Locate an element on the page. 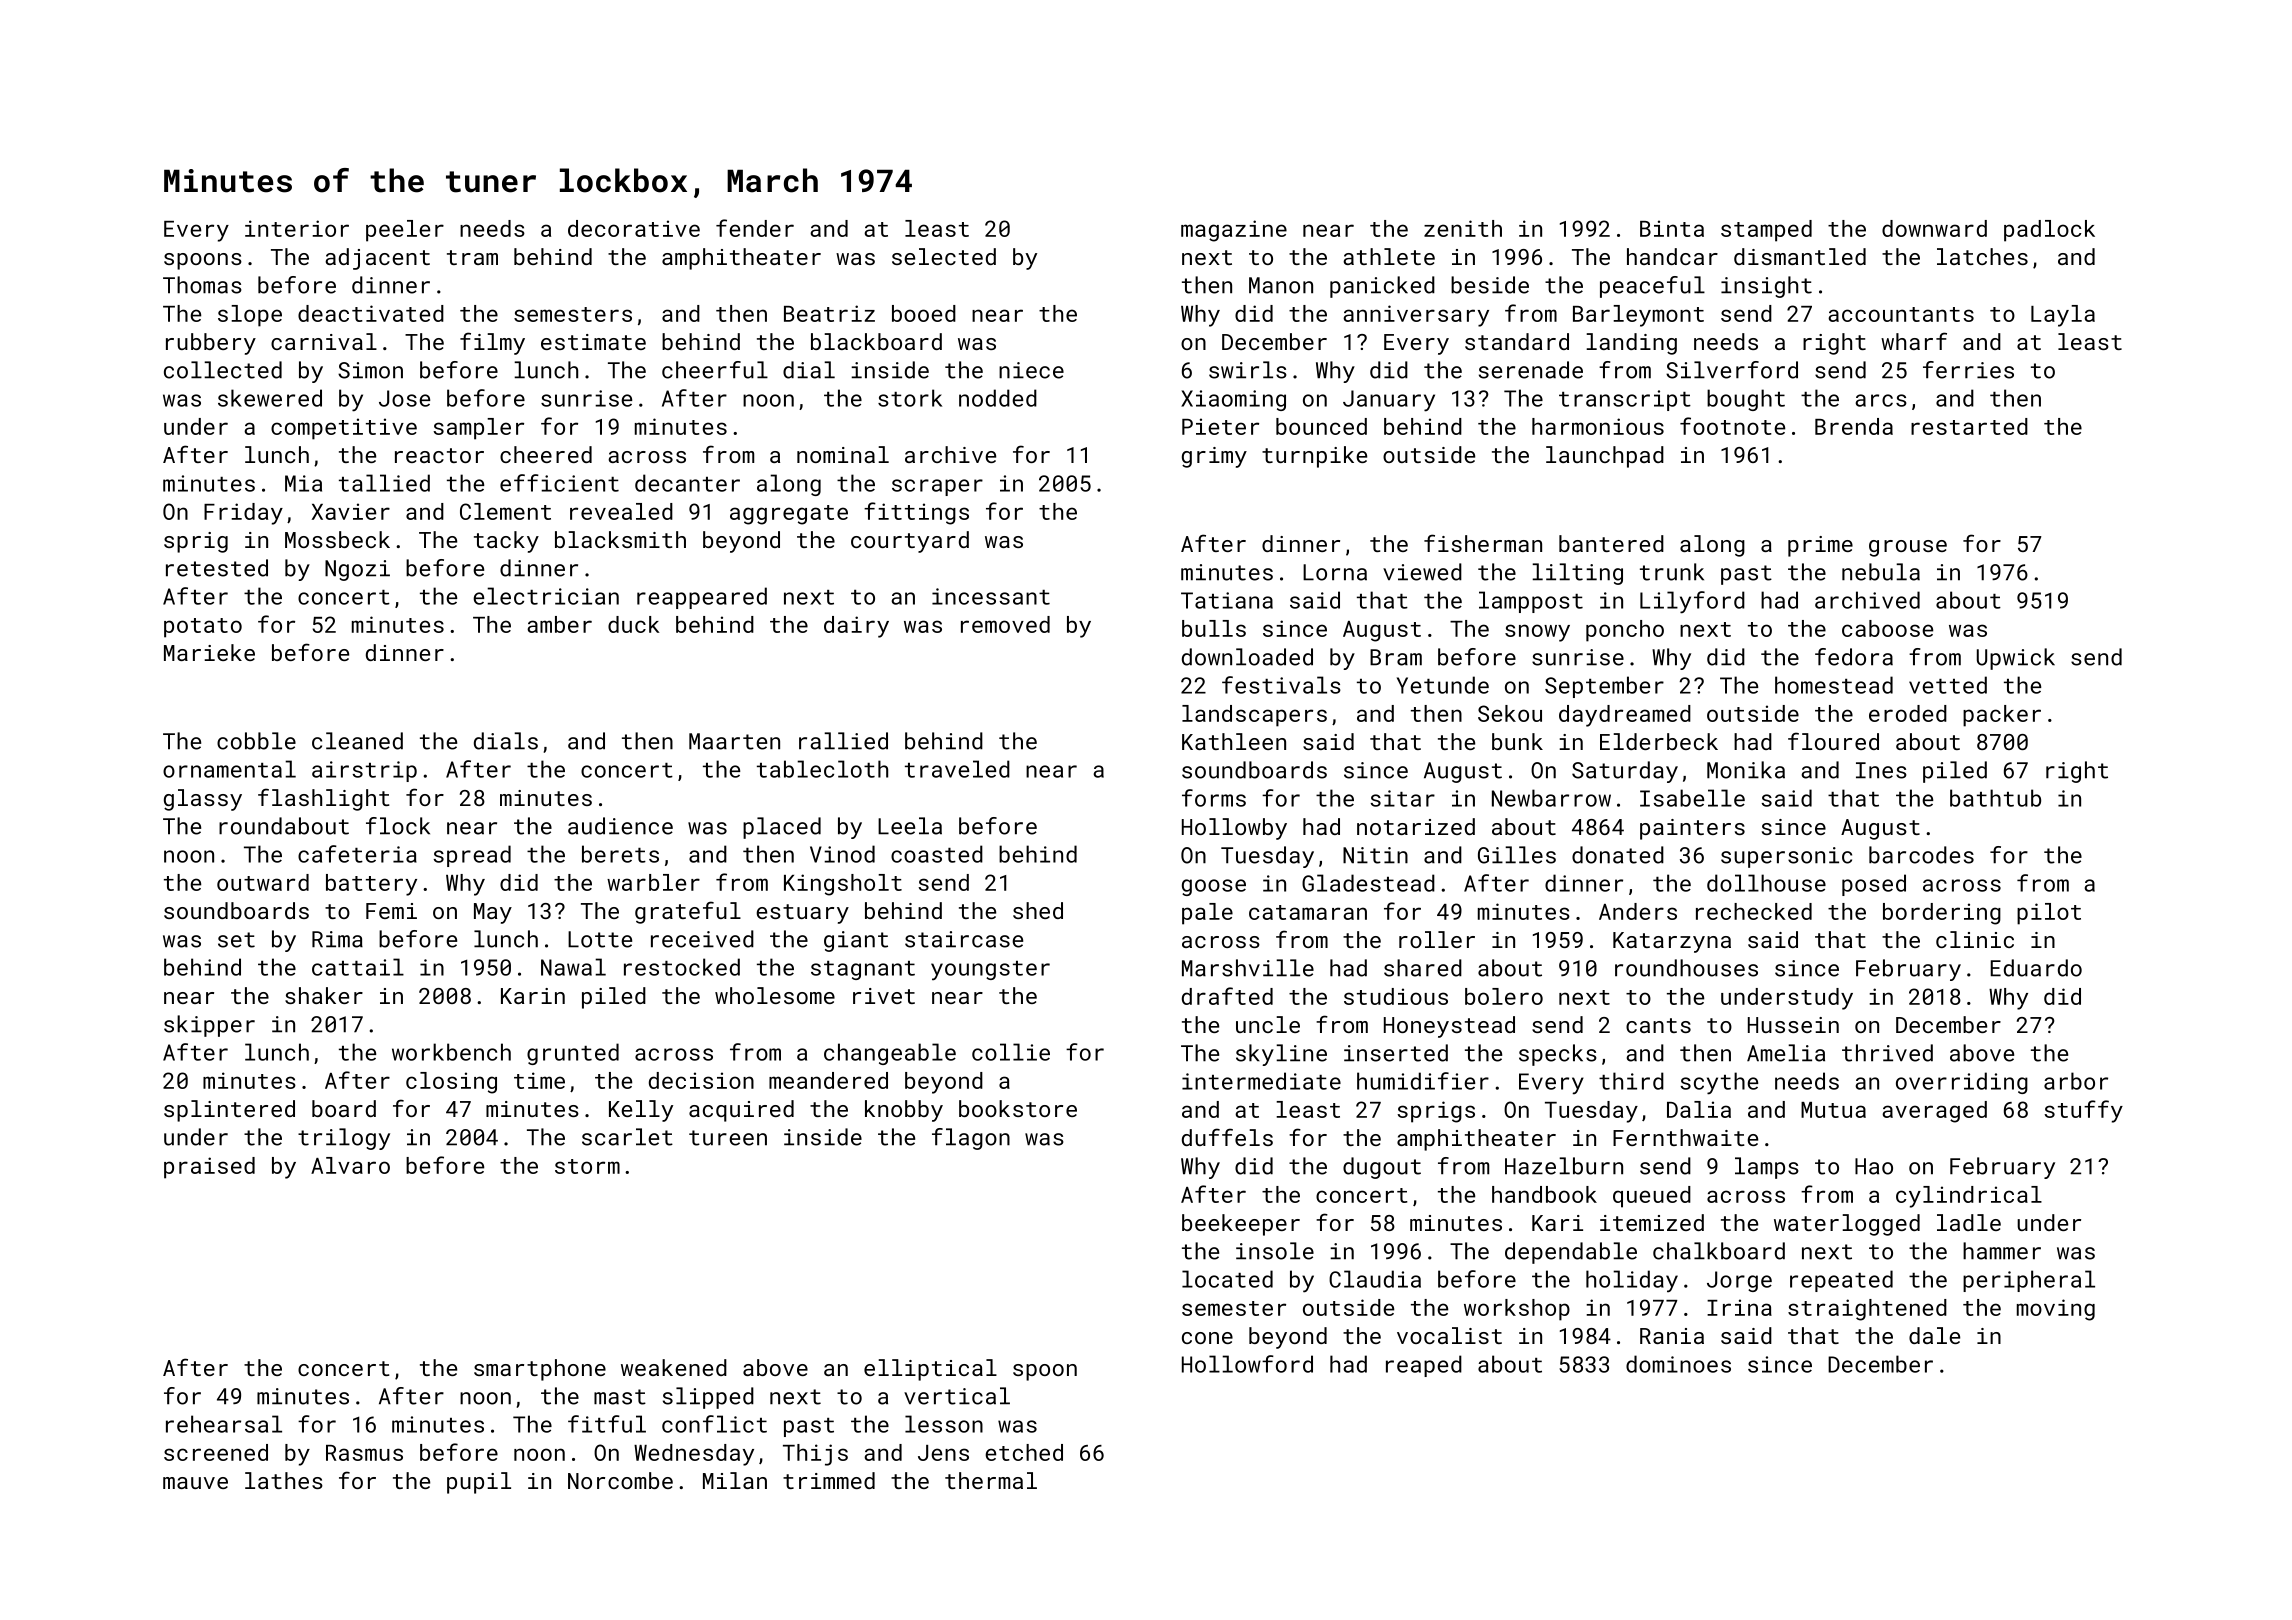  interior is located at coordinates (297, 228).
